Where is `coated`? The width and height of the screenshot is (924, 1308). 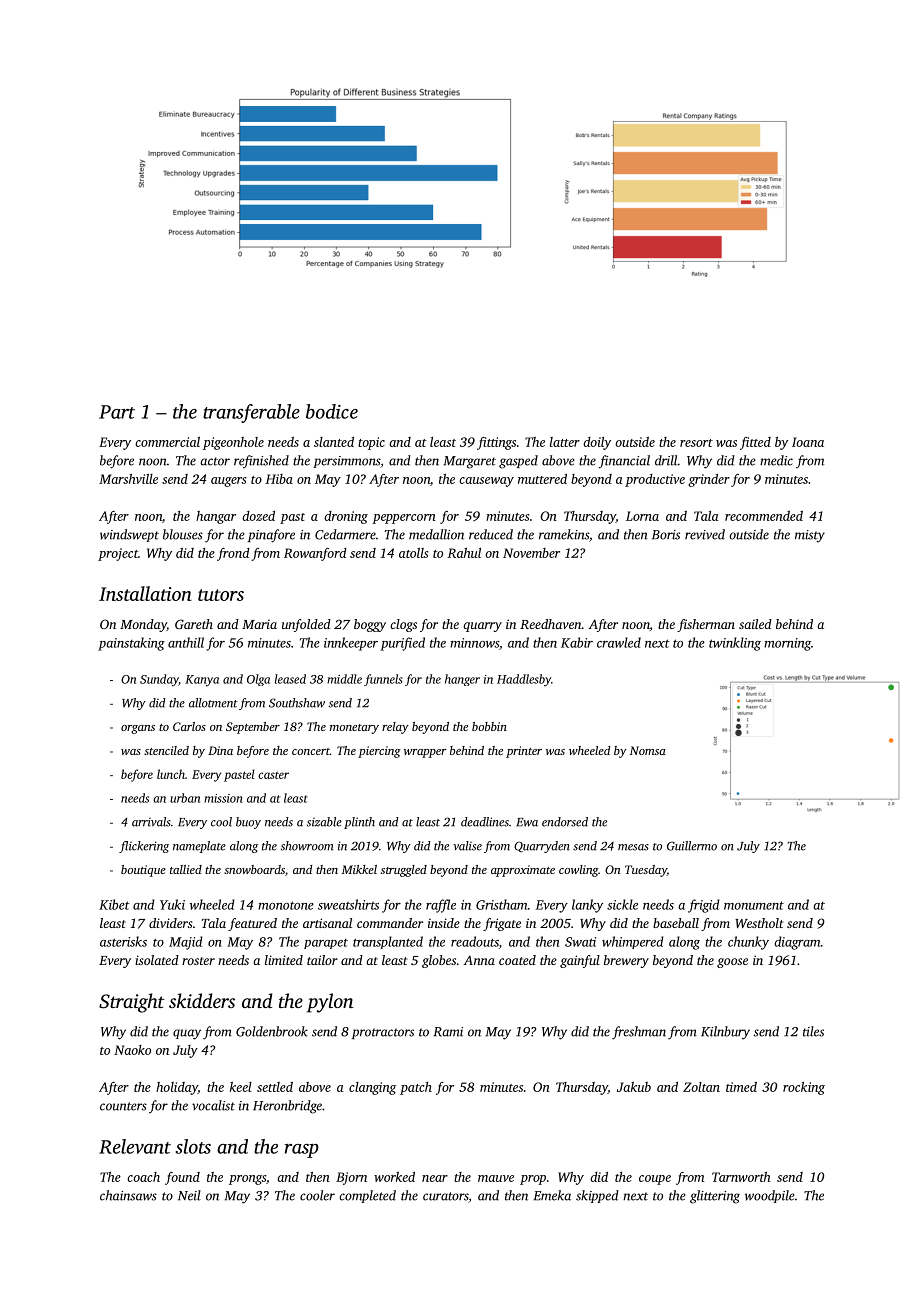 coated is located at coordinates (517, 960).
